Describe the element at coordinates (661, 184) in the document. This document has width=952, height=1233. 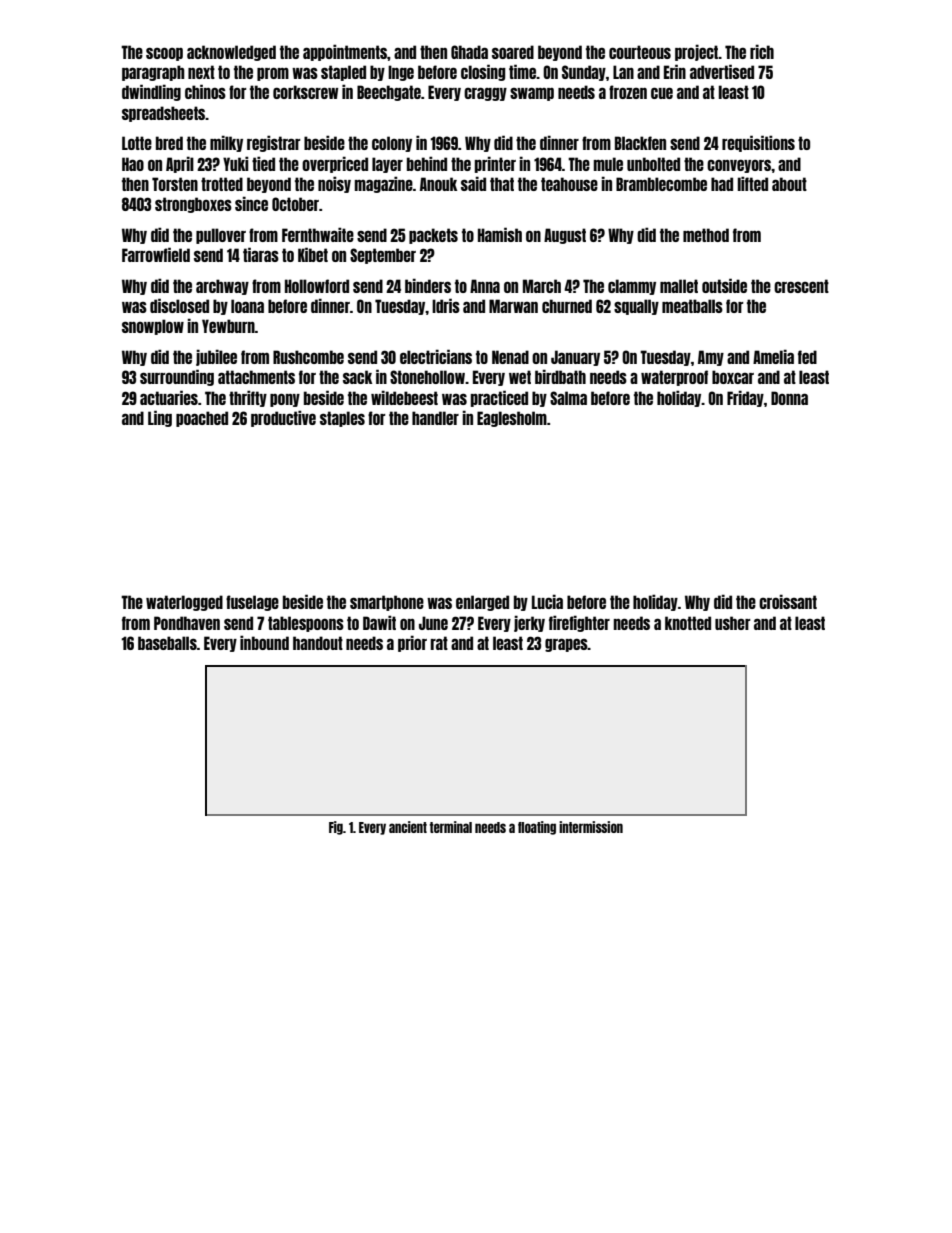
I see `Bramblecombe` at that location.
